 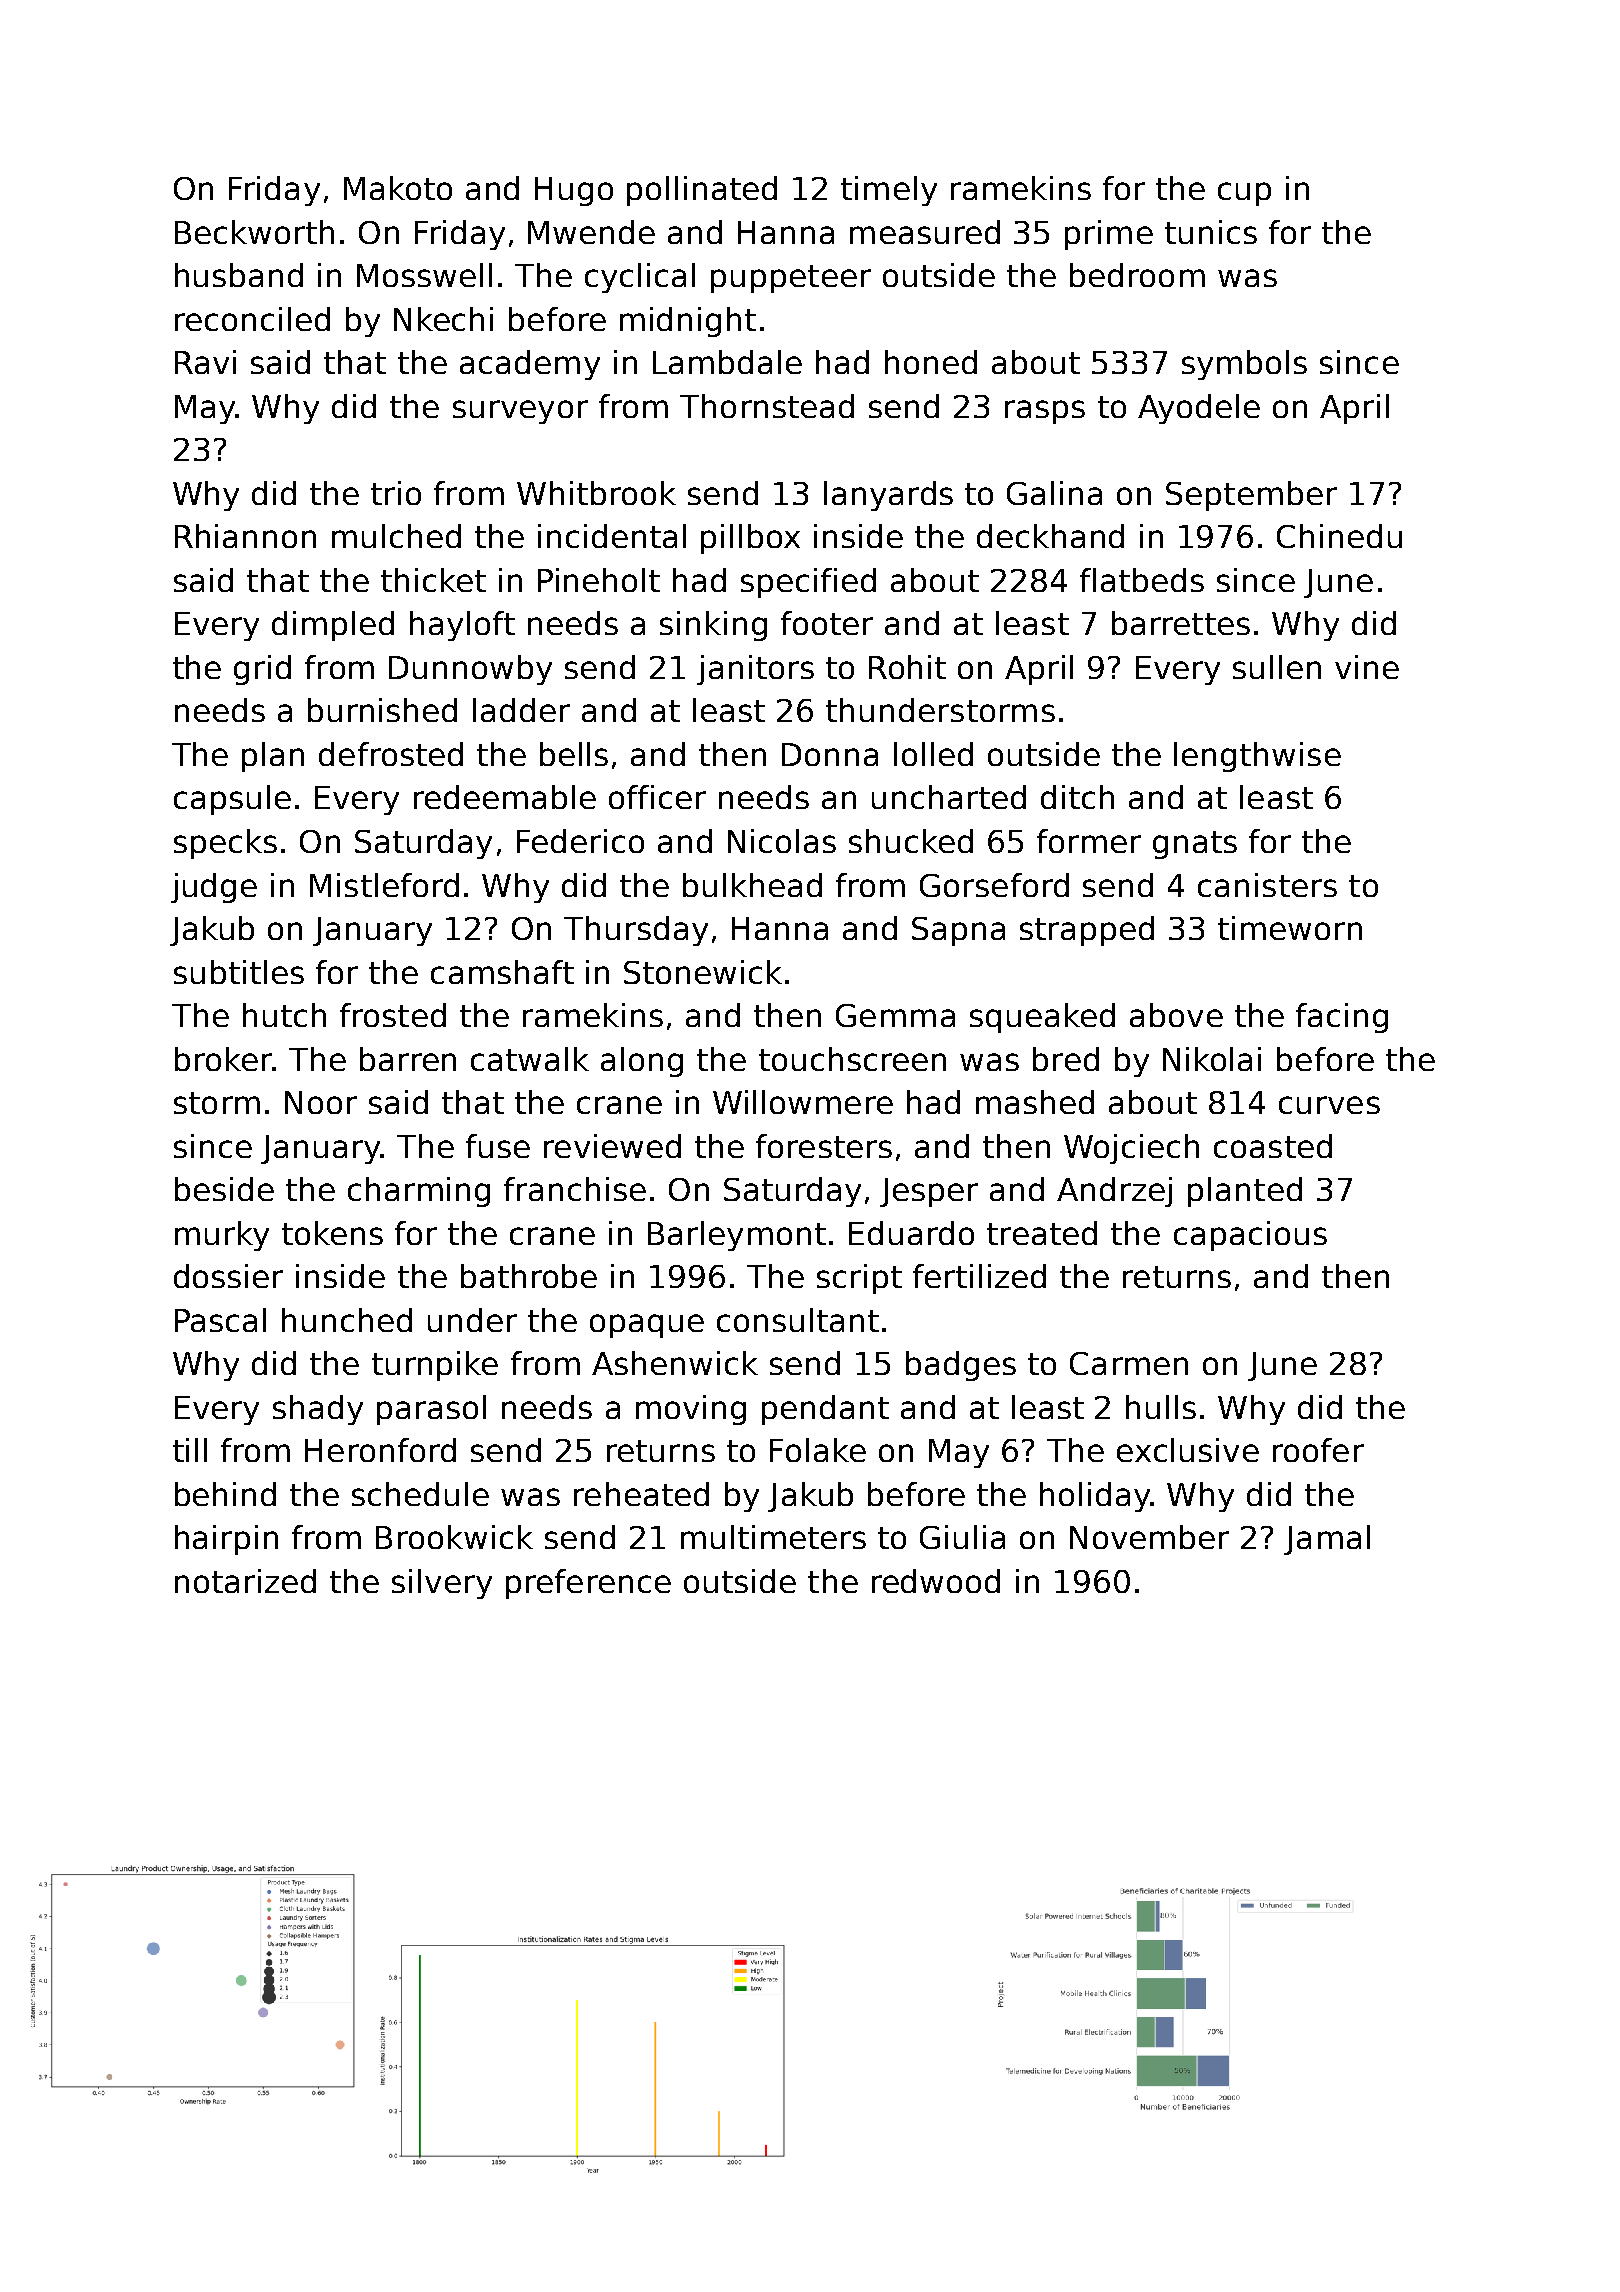 I want to click on lengthwise, so click(x=1257, y=757).
